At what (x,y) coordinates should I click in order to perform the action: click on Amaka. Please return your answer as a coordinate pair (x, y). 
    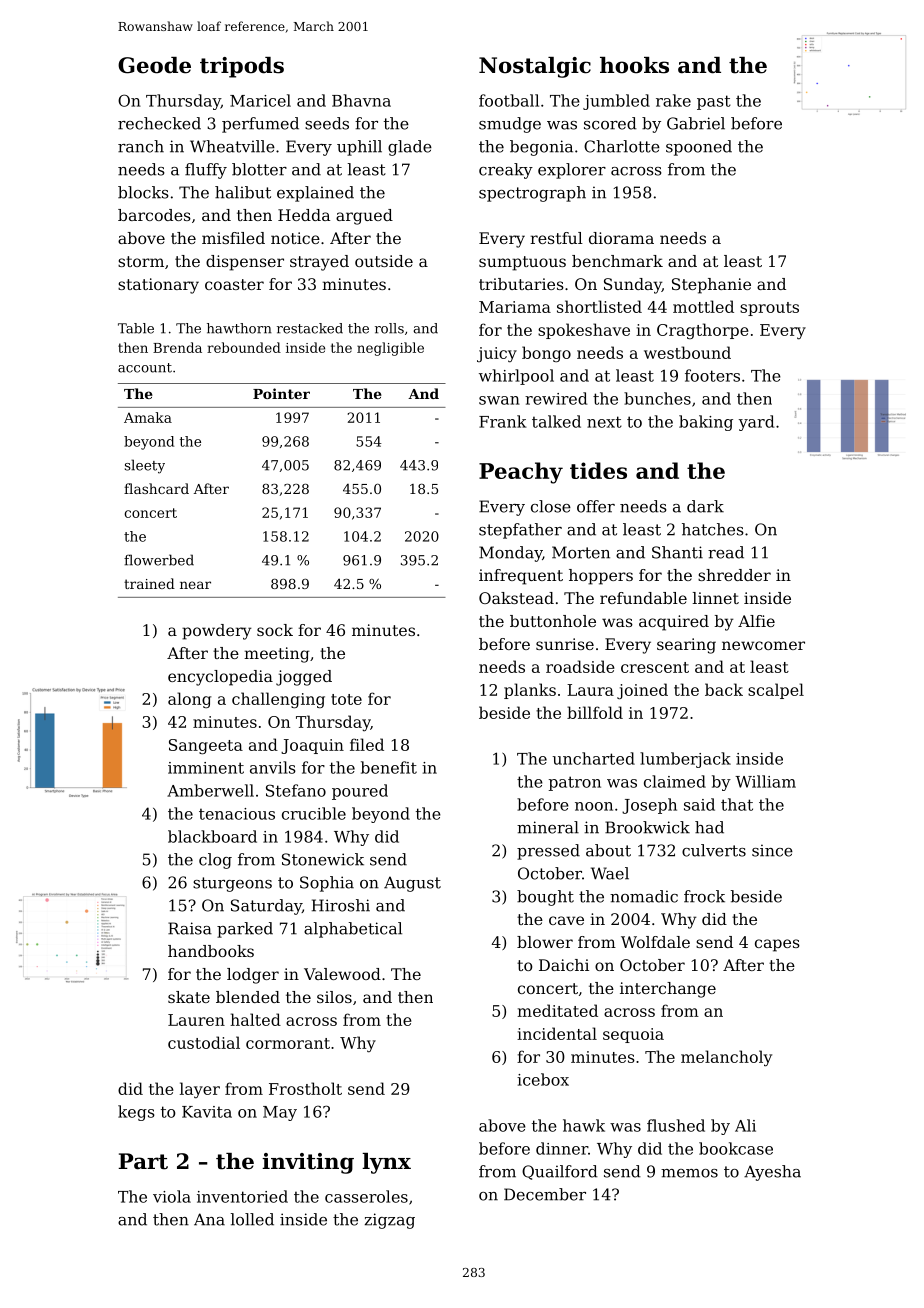
    Looking at the image, I should click on (148, 417).
